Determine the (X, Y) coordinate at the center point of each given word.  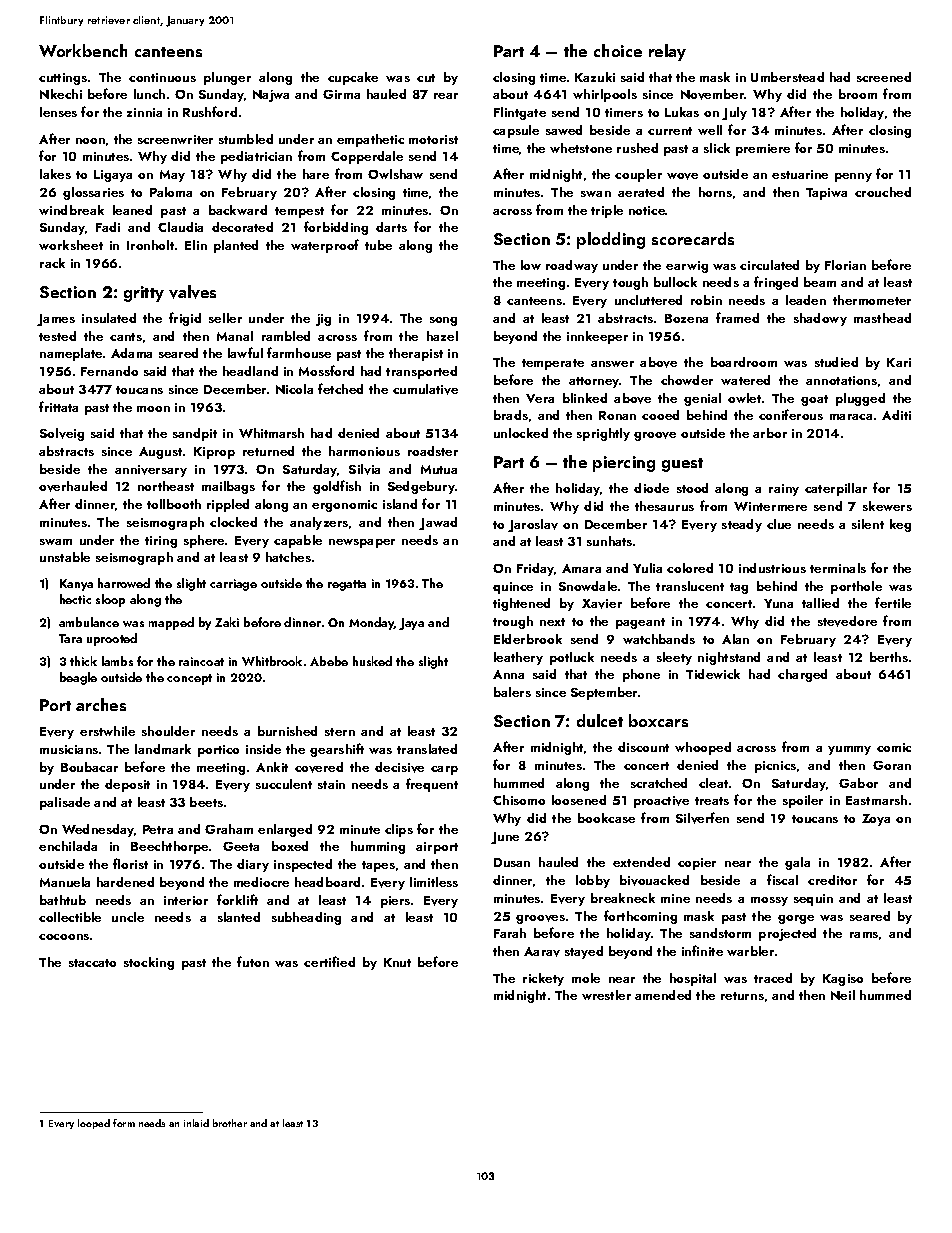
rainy (784, 490)
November (713, 94)
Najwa (271, 96)
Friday (535, 569)
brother (230, 1123)
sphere (204, 541)
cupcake (353, 78)
